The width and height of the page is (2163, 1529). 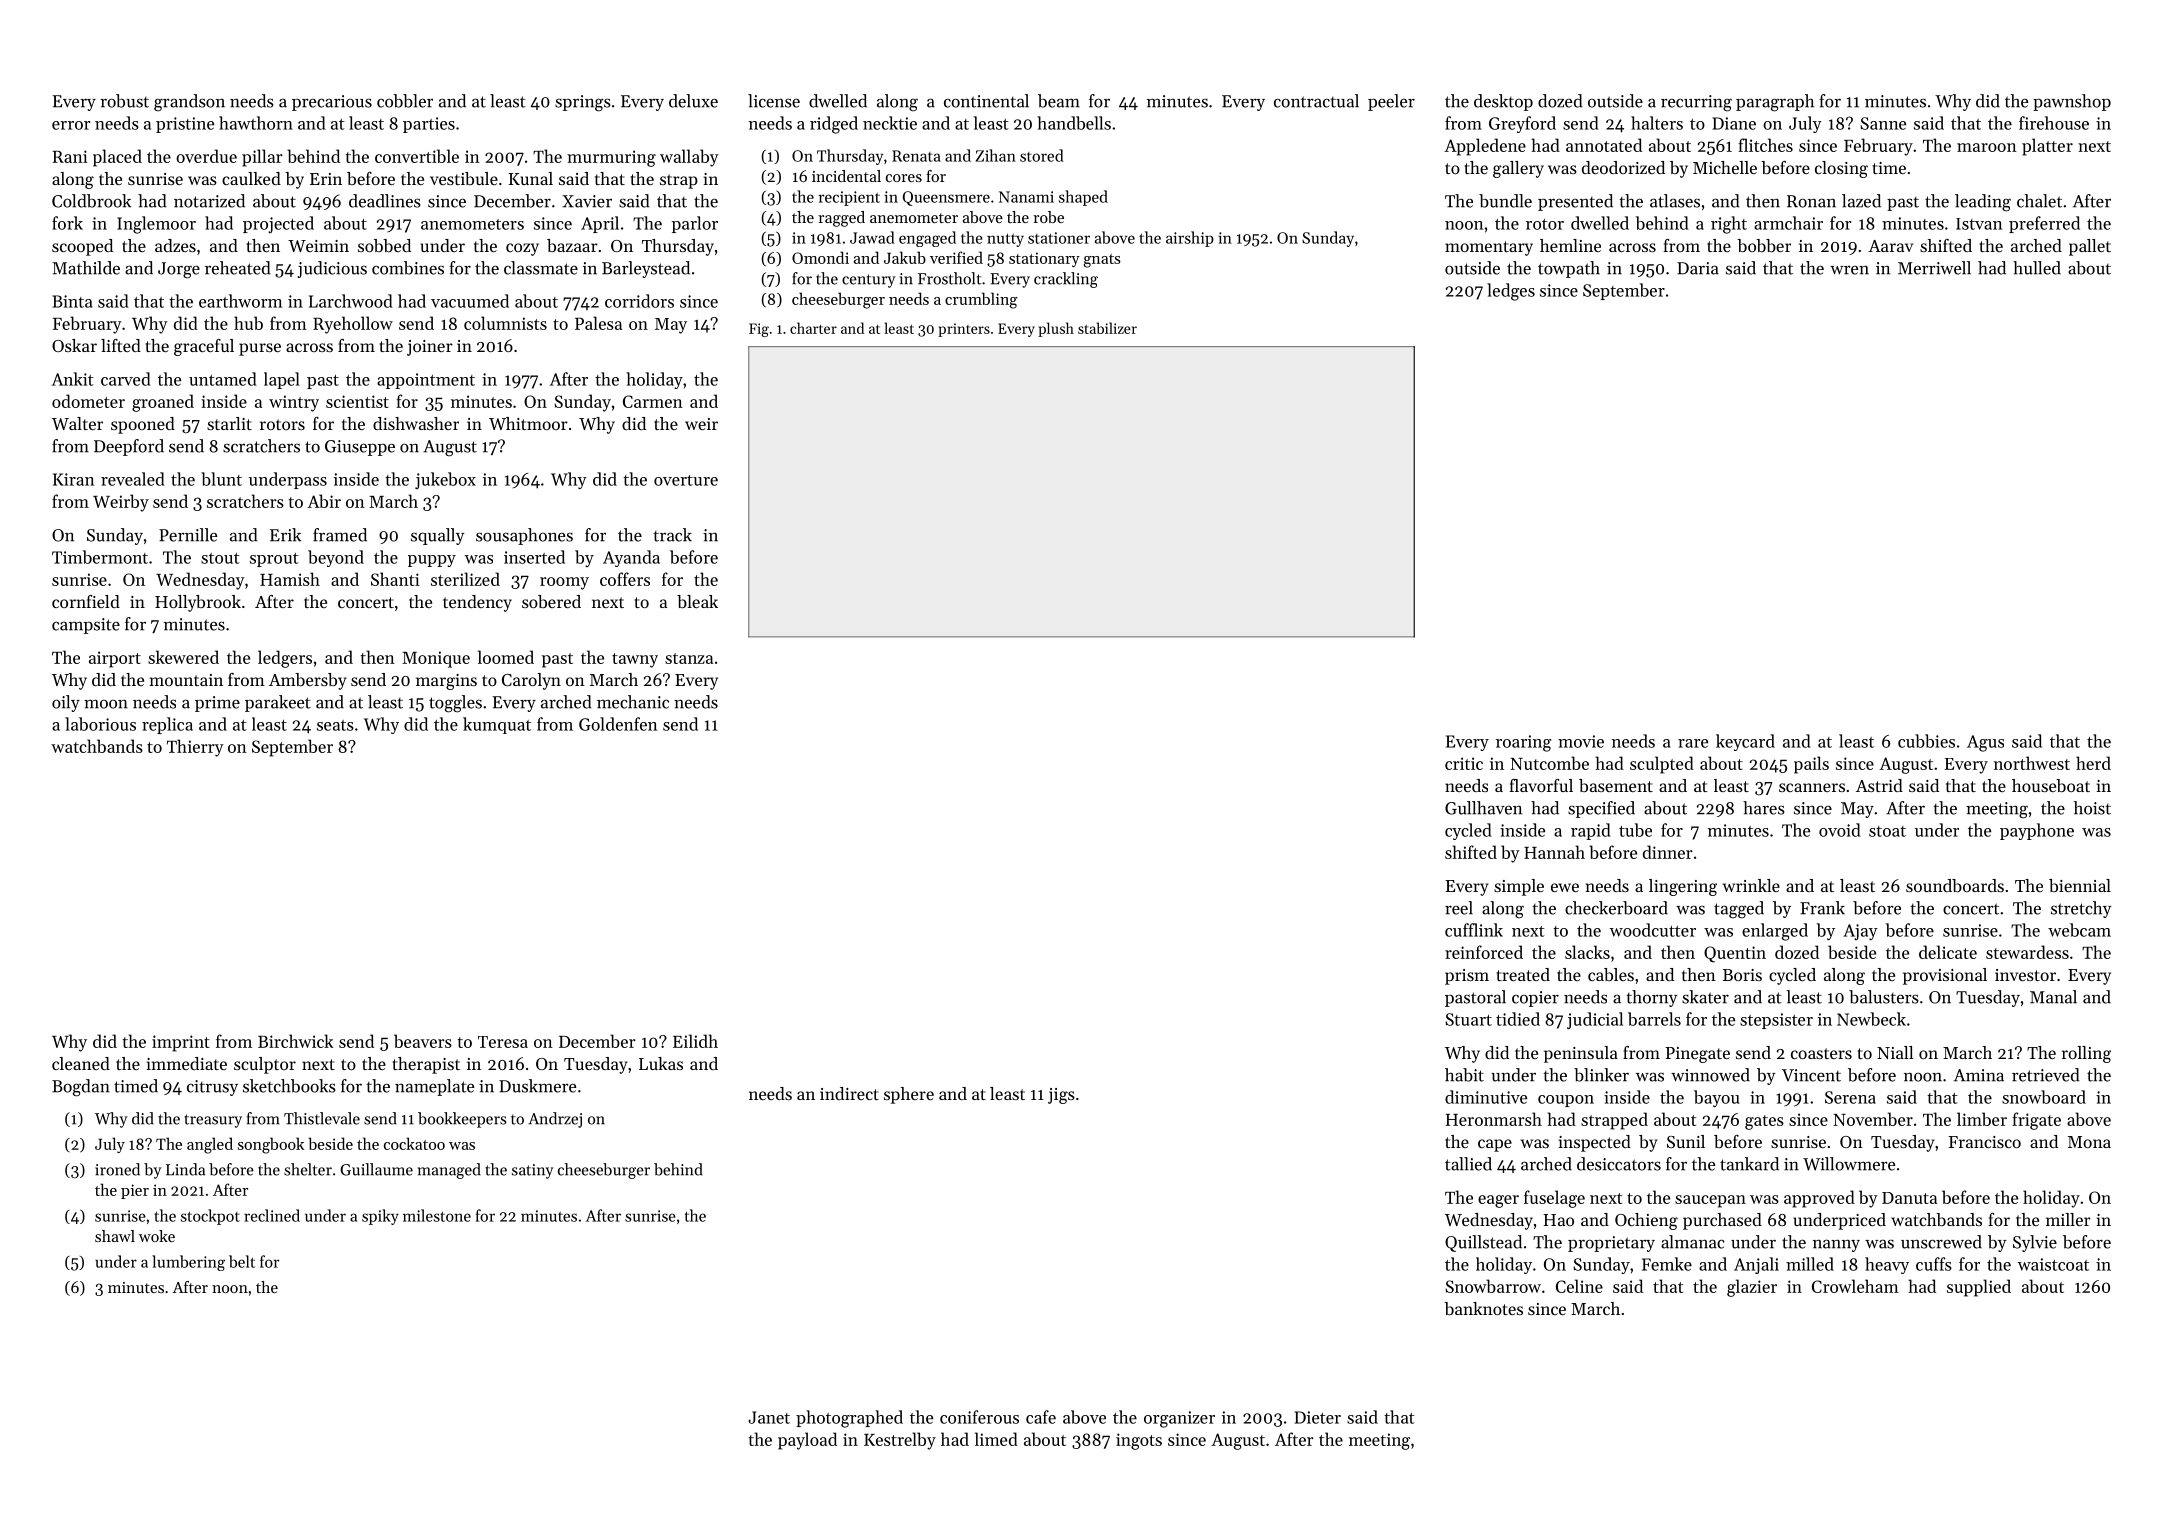 I want to click on Dieter, so click(x=1317, y=1417).
